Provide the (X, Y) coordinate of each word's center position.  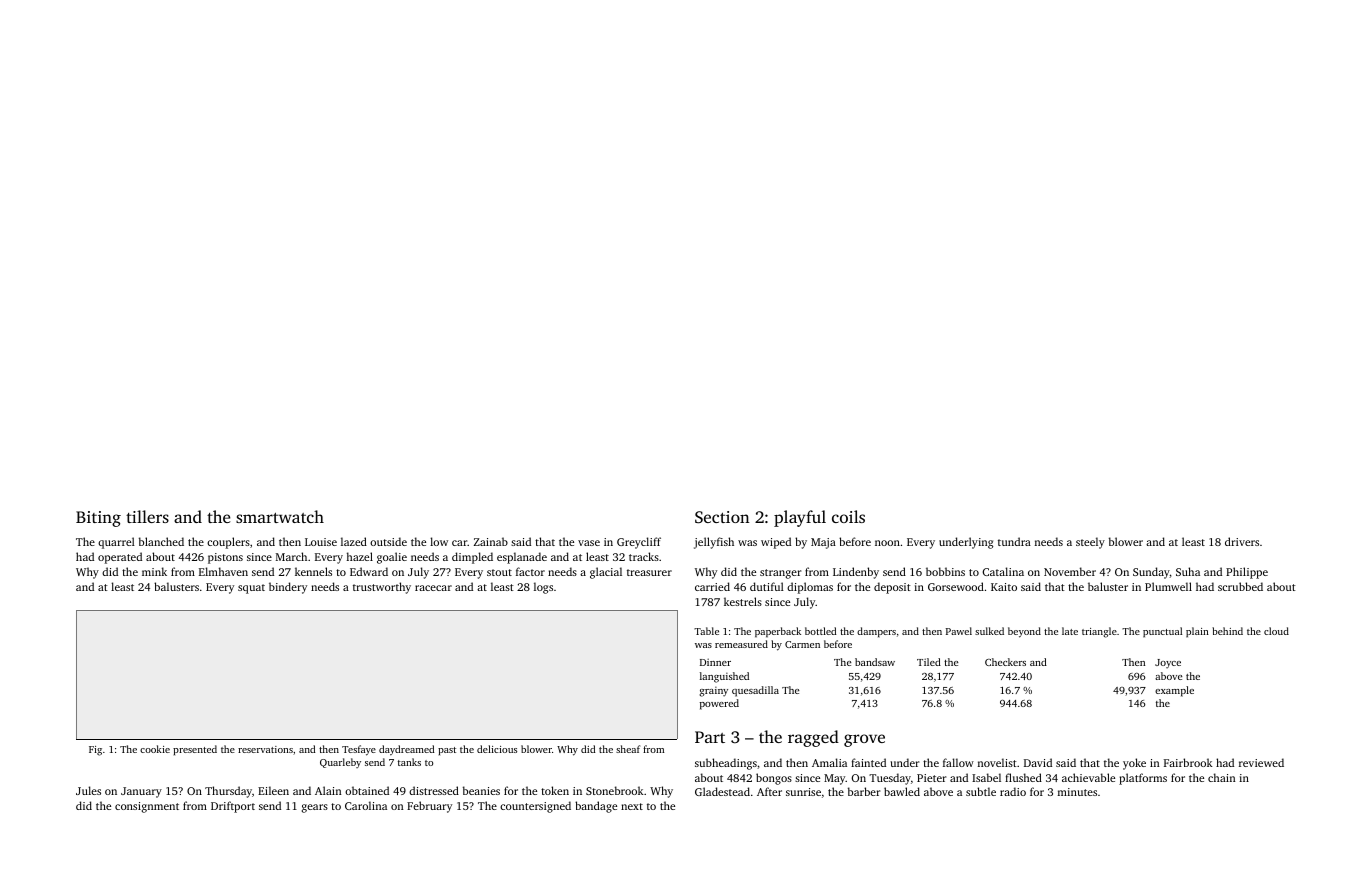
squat (251, 589)
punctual (1162, 632)
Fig (95, 751)
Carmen (802, 644)
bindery (288, 588)
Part (710, 737)
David (1038, 762)
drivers (1242, 541)
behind (1227, 631)
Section (722, 517)
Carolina (366, 805)
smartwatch (280, 516)
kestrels (743, 601)
